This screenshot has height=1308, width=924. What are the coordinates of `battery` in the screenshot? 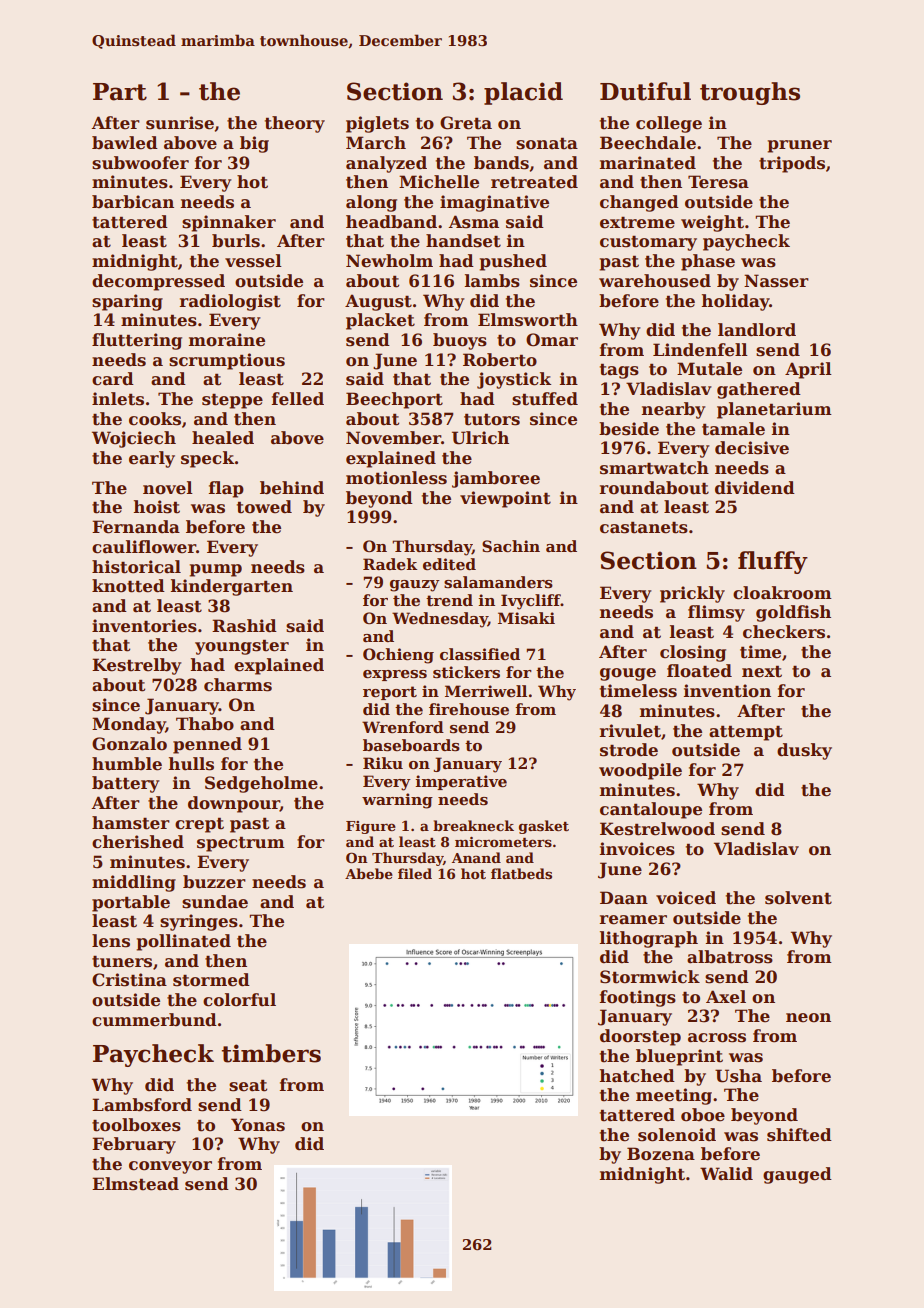 It's located at (126, 784).
